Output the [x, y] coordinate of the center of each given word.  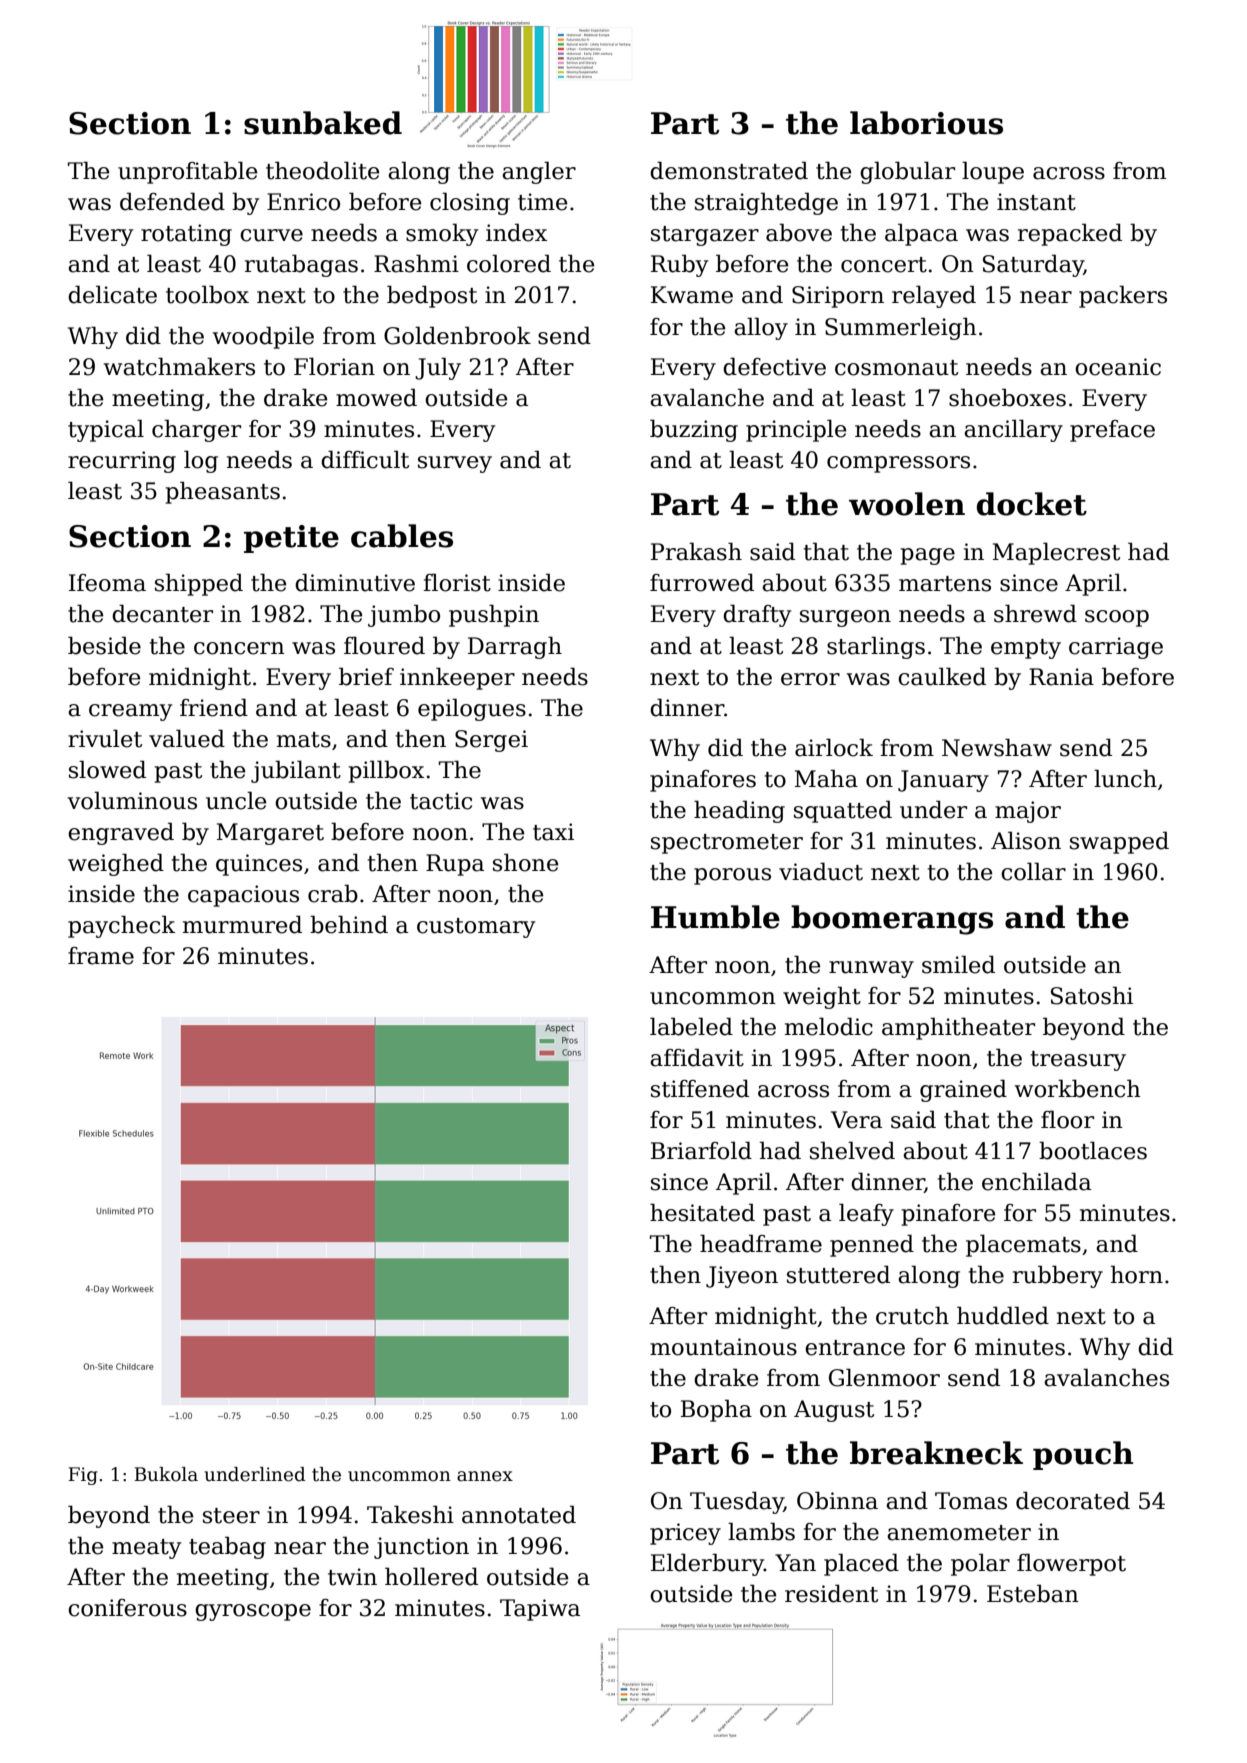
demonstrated [729, 170]
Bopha [716, 1410]
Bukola [166, 1474]
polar [980, 1564]
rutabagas [301, 265]
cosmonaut [896, 368]
